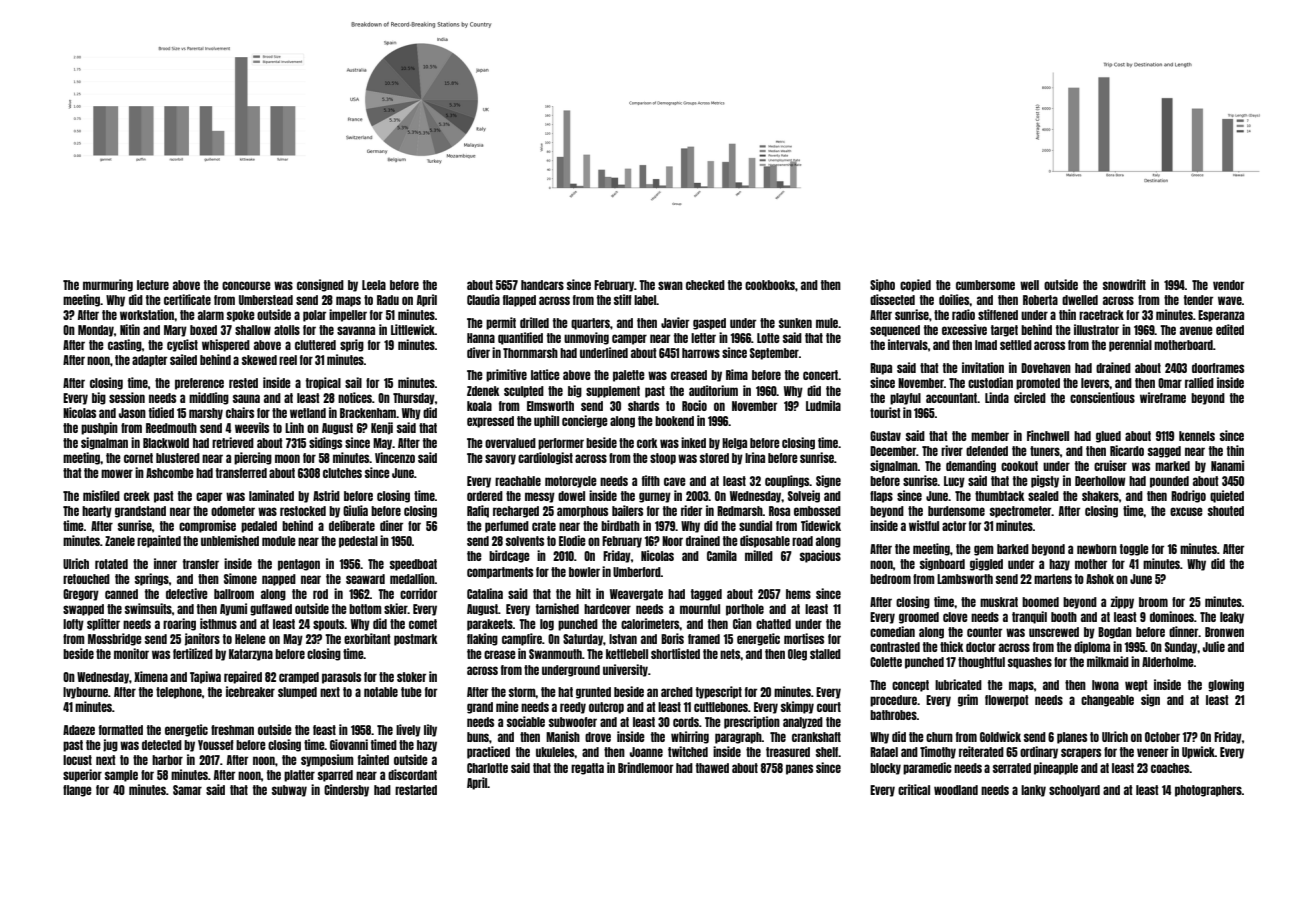 This page has width=1308, height=924. What do you see at coordinates (170, 473) in the page?
I see `Ashcombe` at bounding box center [170, 473].
